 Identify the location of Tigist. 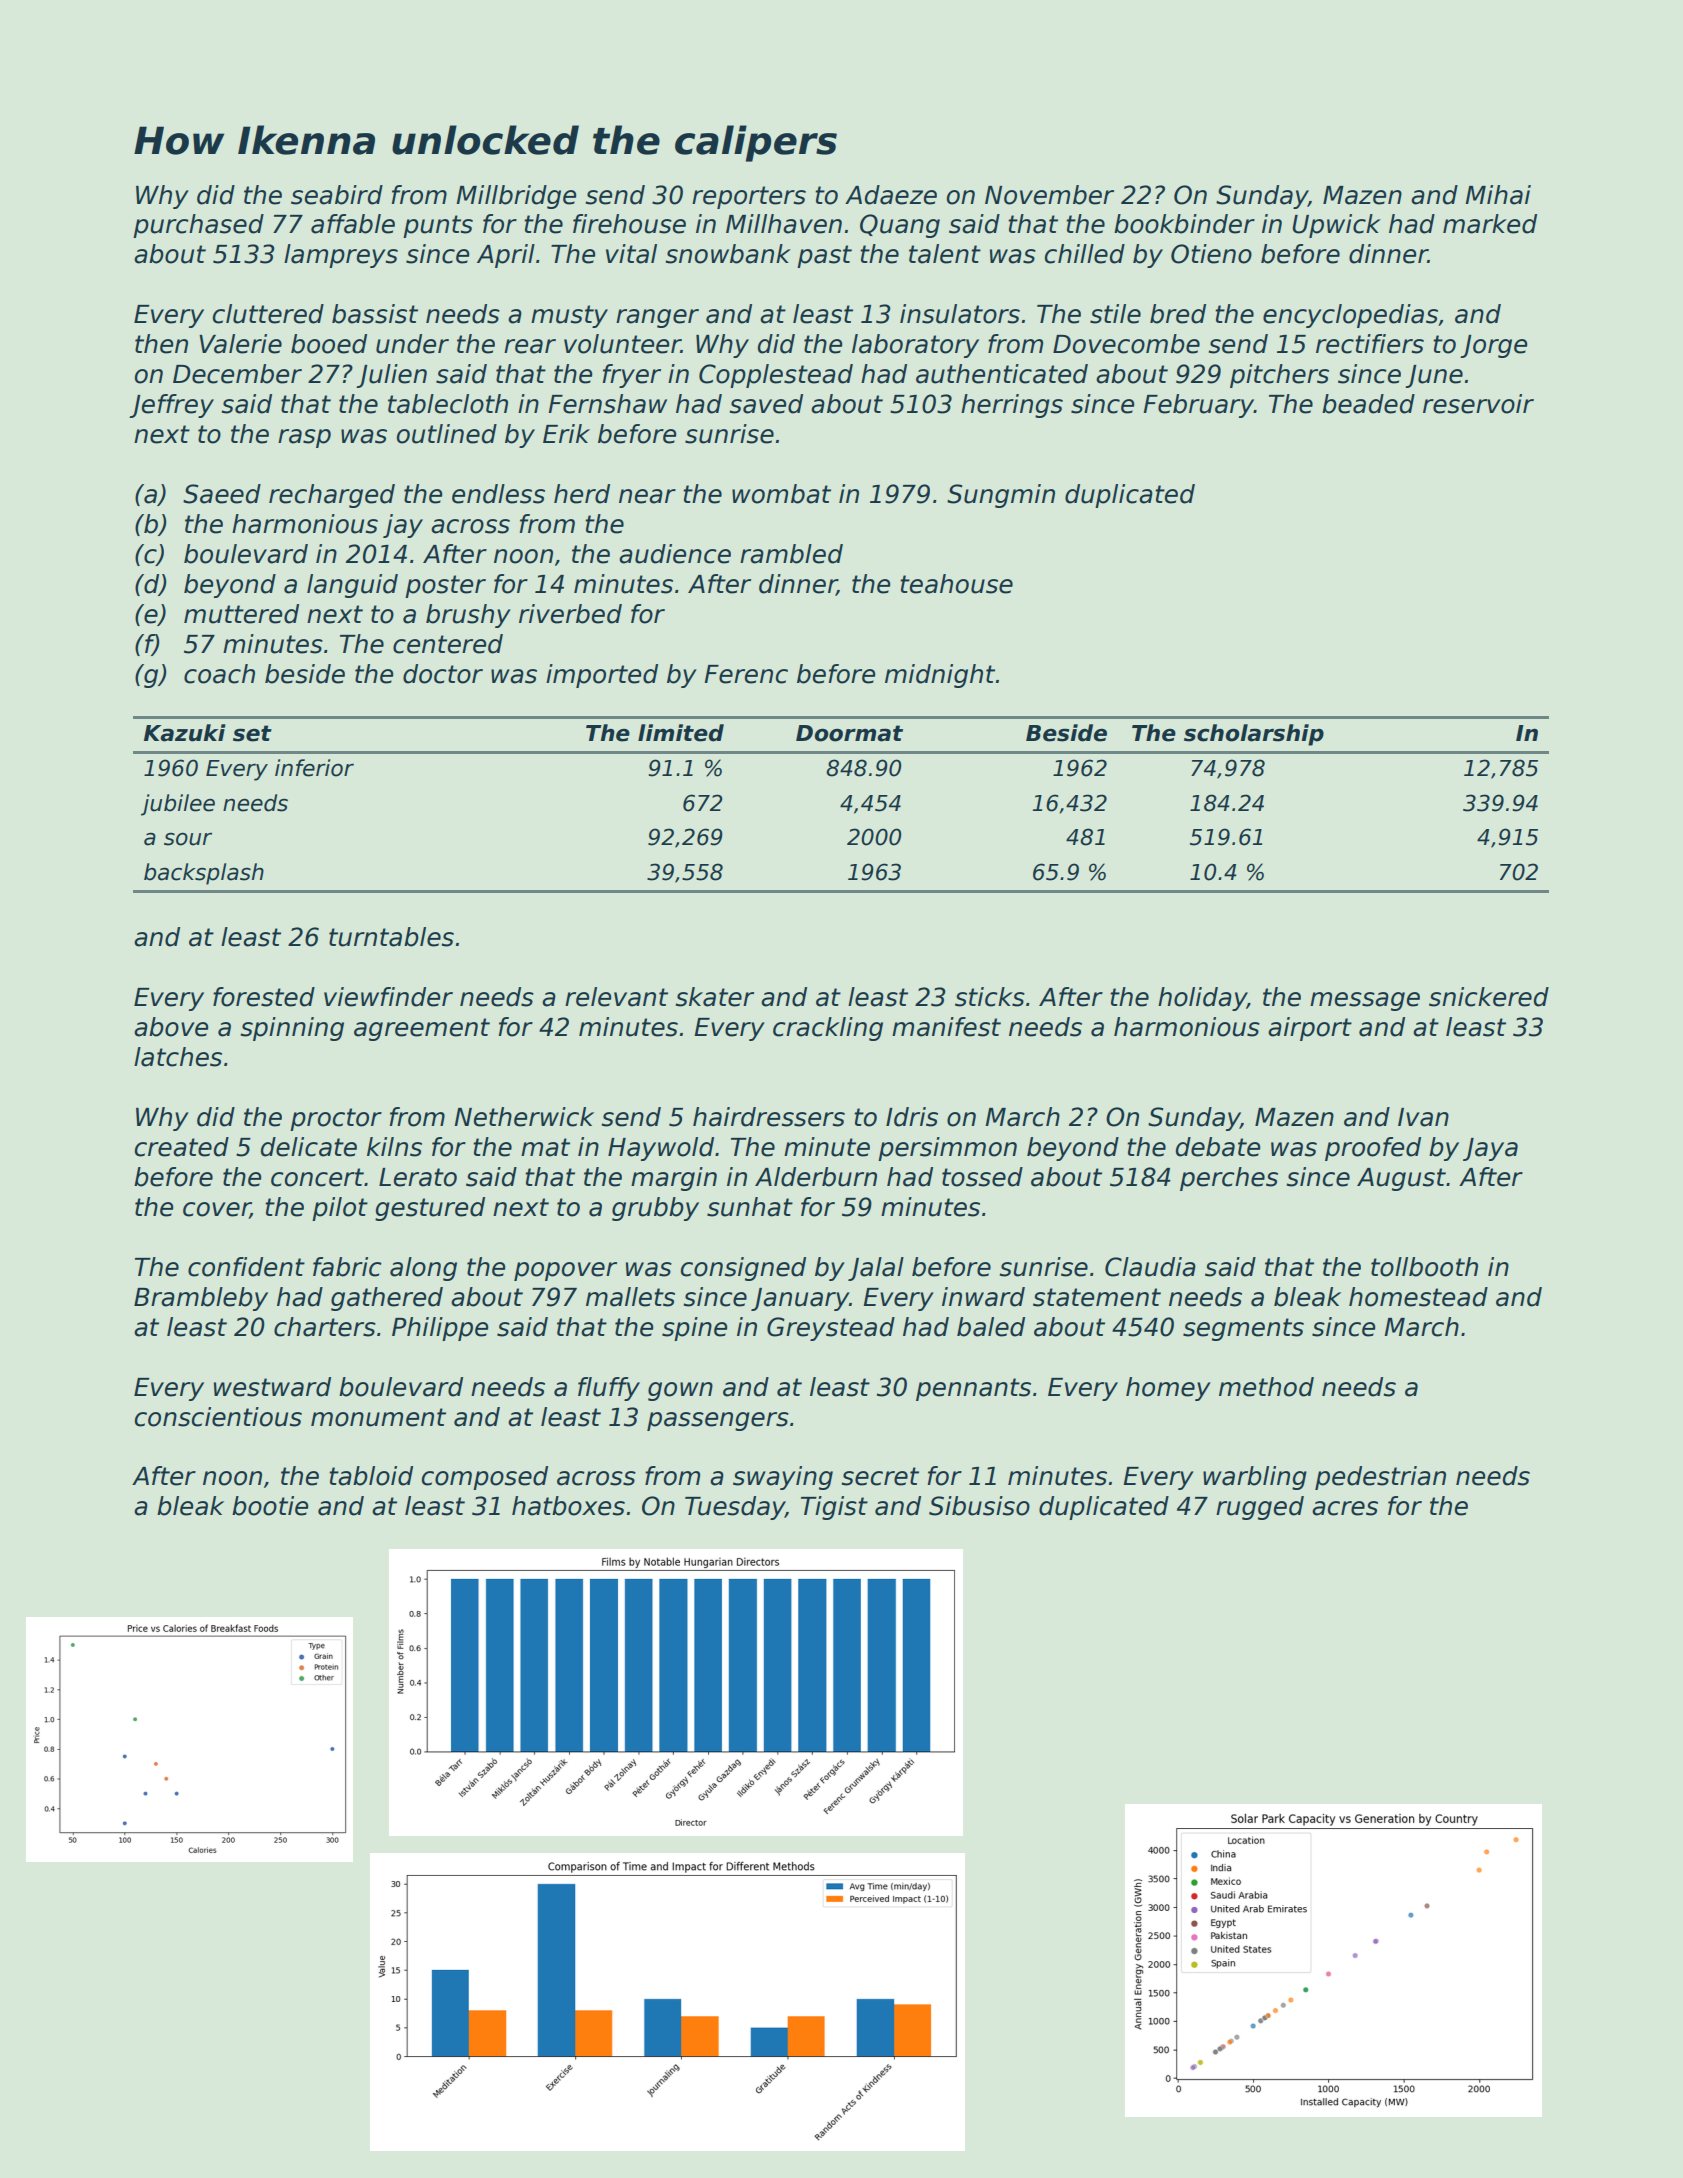
(834, 1508).
